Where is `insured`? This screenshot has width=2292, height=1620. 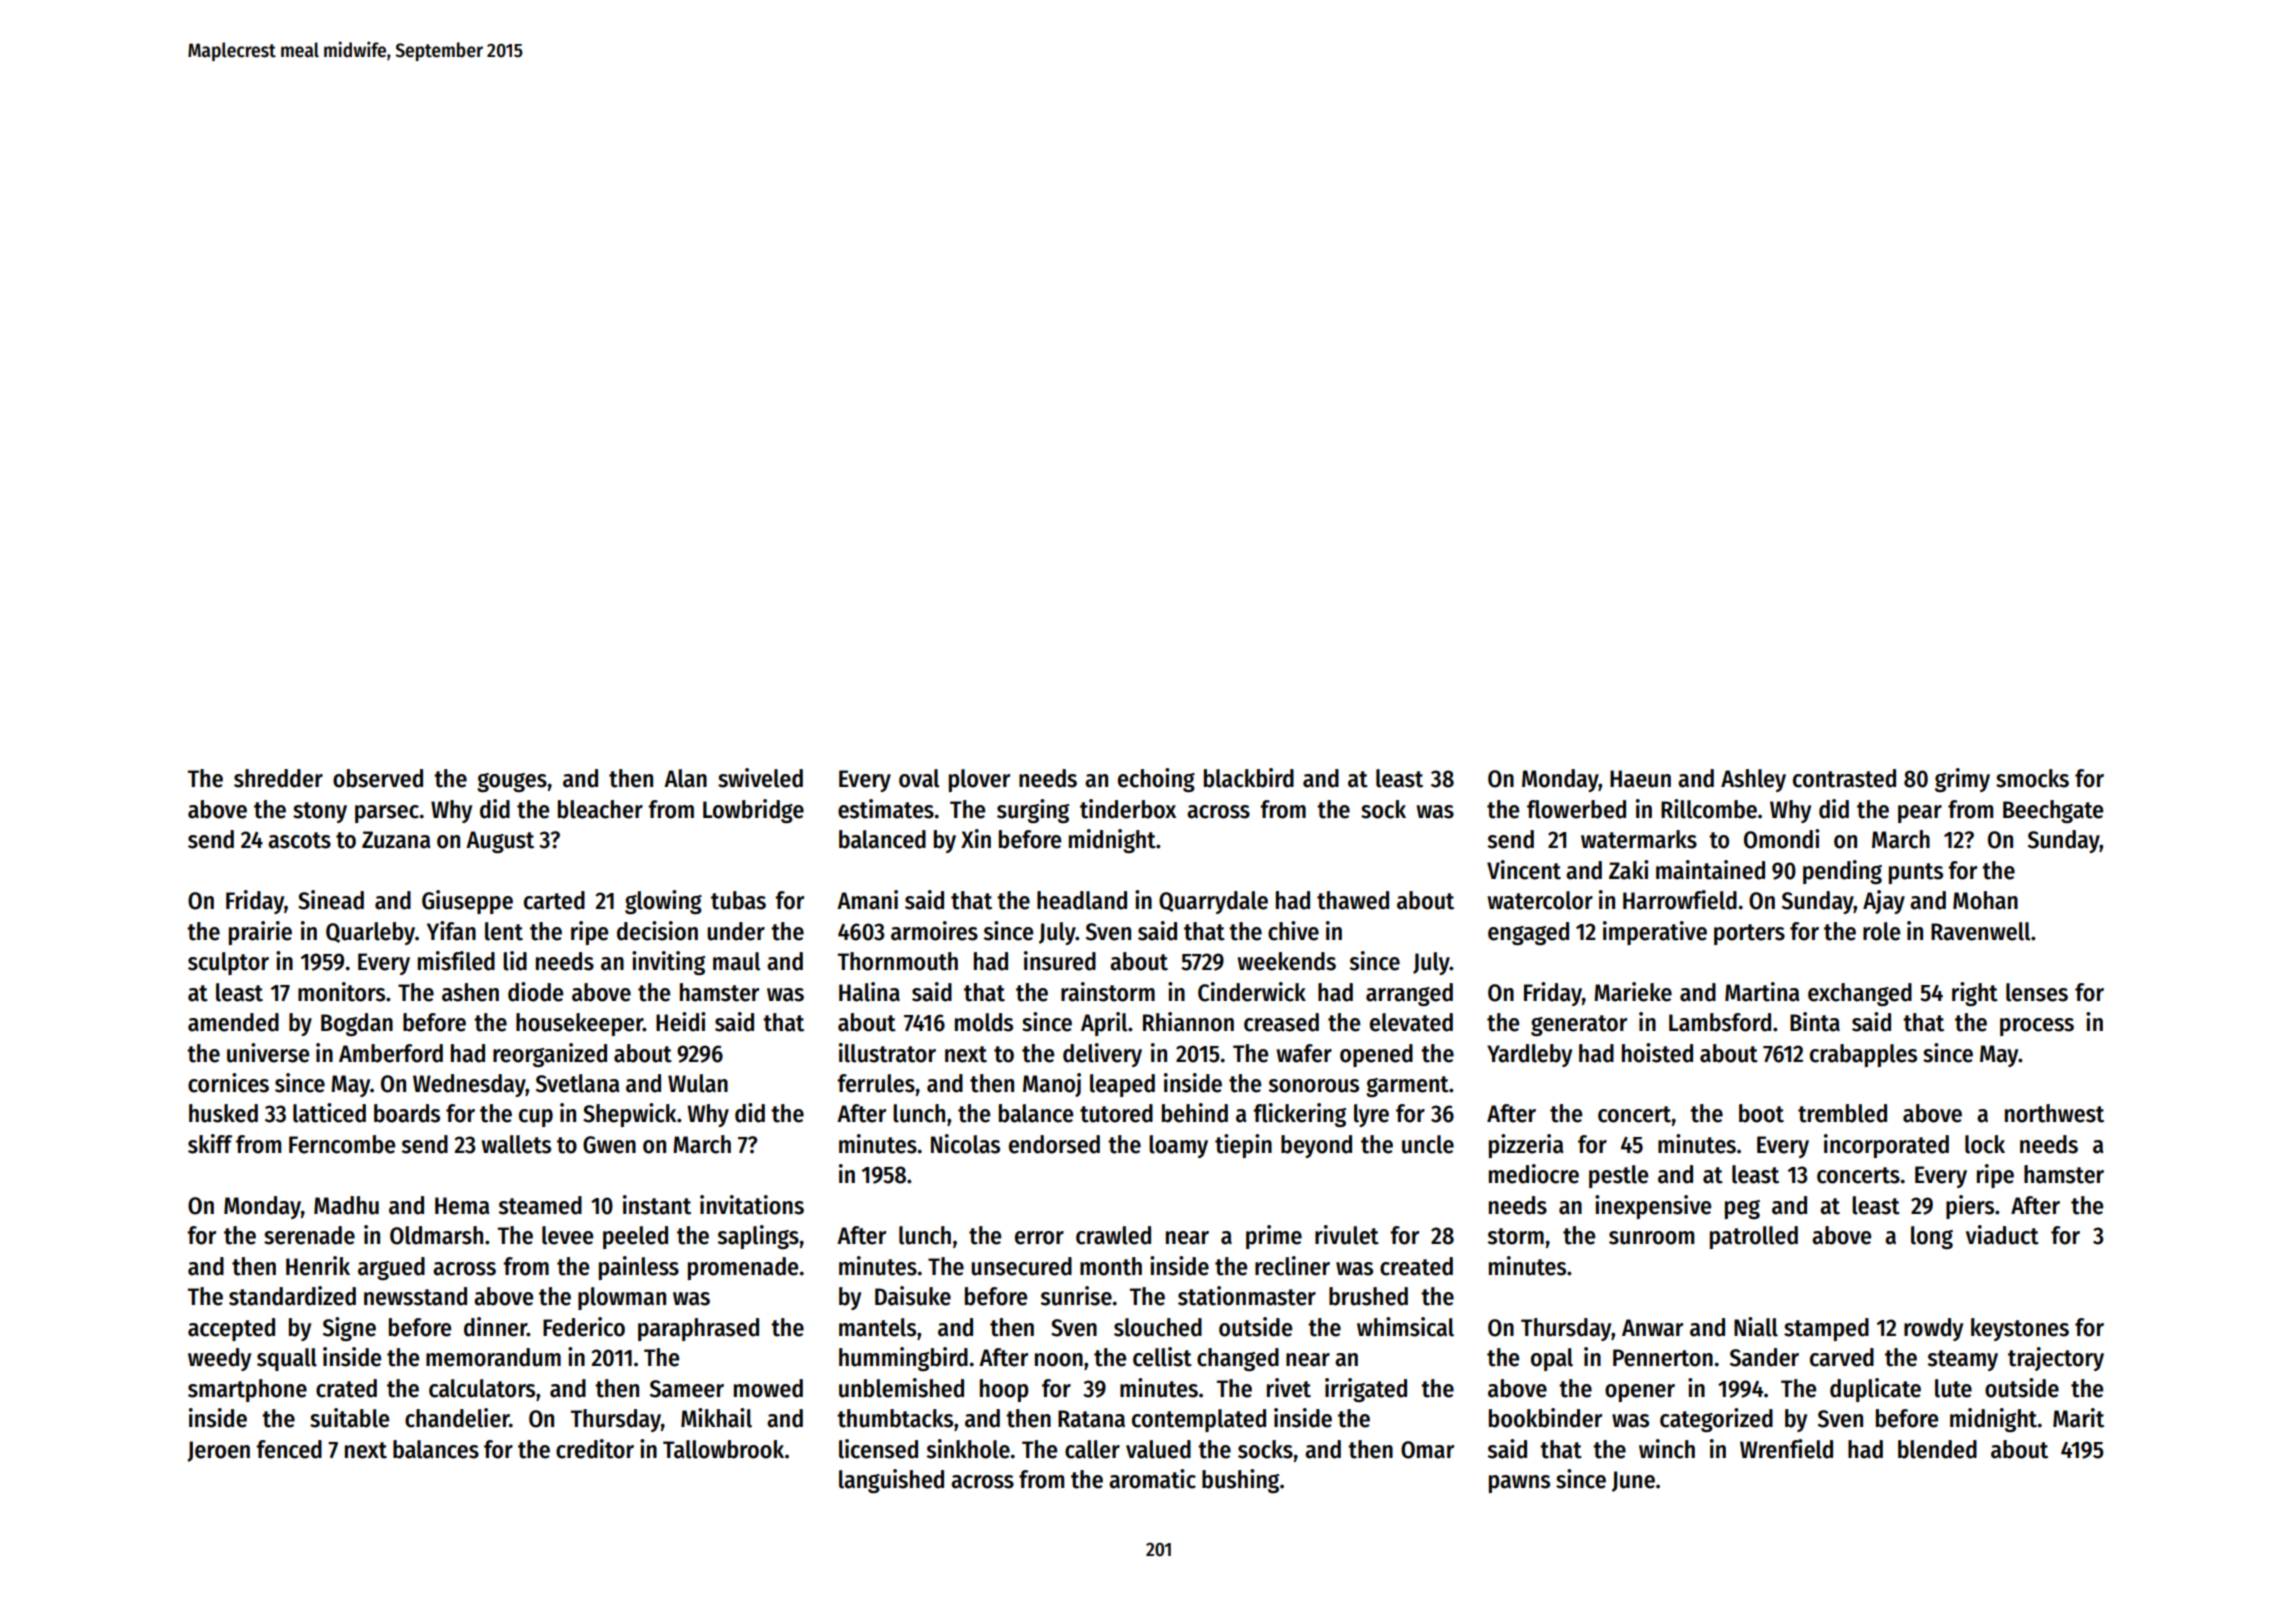
insured is located at coordinates (1060, 961).
